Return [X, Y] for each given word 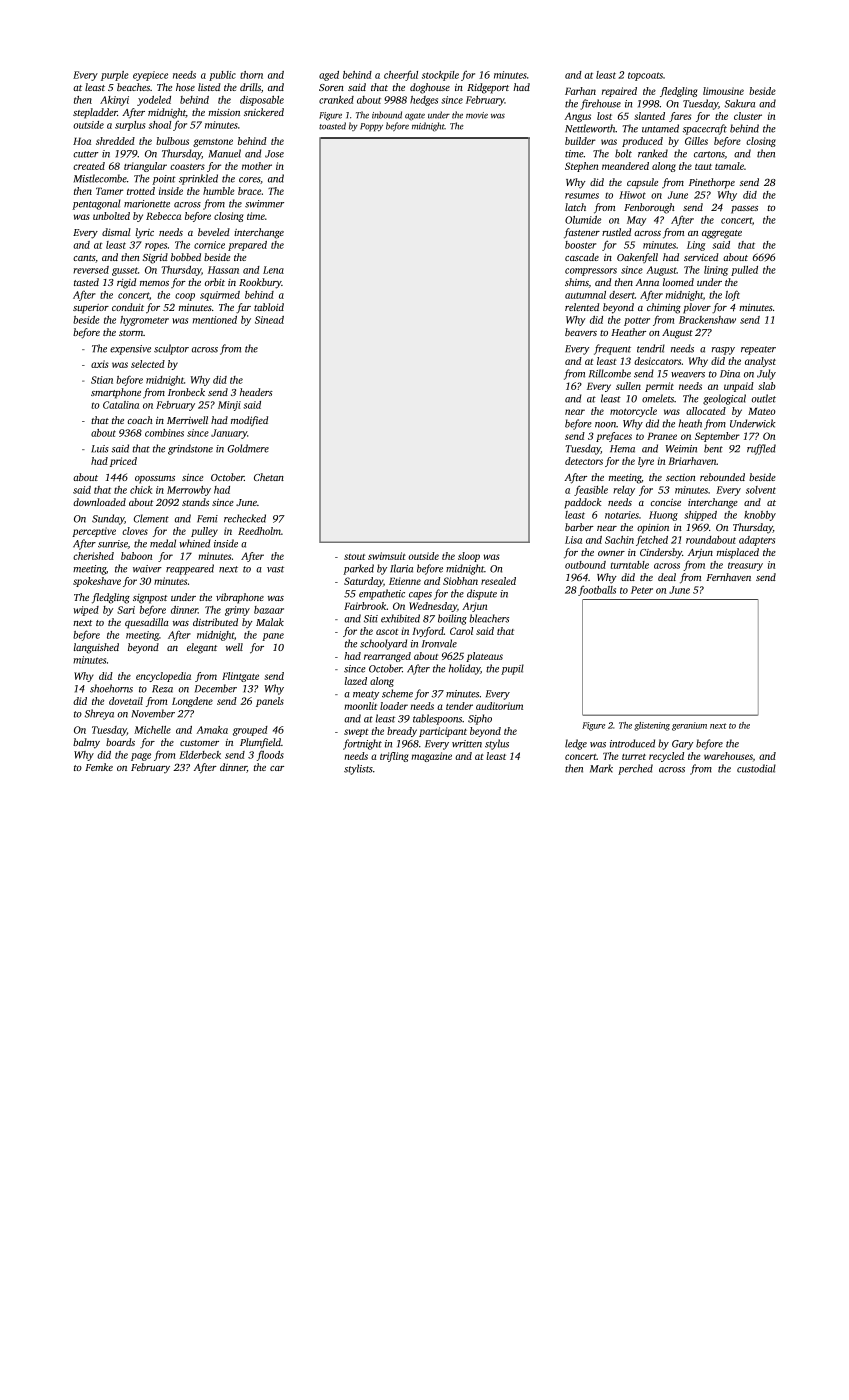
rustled [616, 232]
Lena [273, 270]
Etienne [405, 581]
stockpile [440, 76]
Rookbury [260, 283]
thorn [251, 75]
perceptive [94, 532]
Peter [642, 590]
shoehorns [111, 688]
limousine [723, 91]
